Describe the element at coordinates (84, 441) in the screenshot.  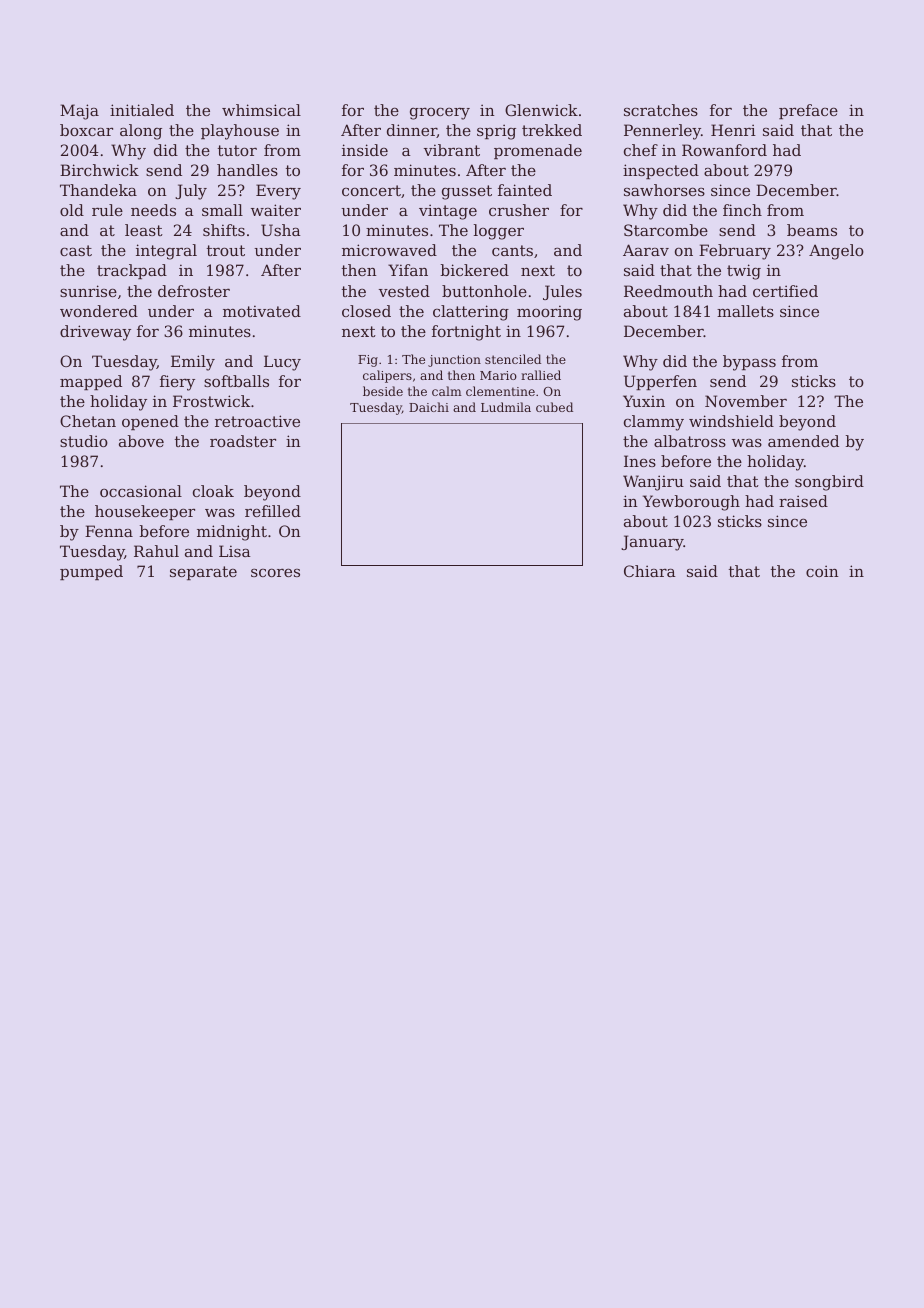
I see `studio` at that location.
